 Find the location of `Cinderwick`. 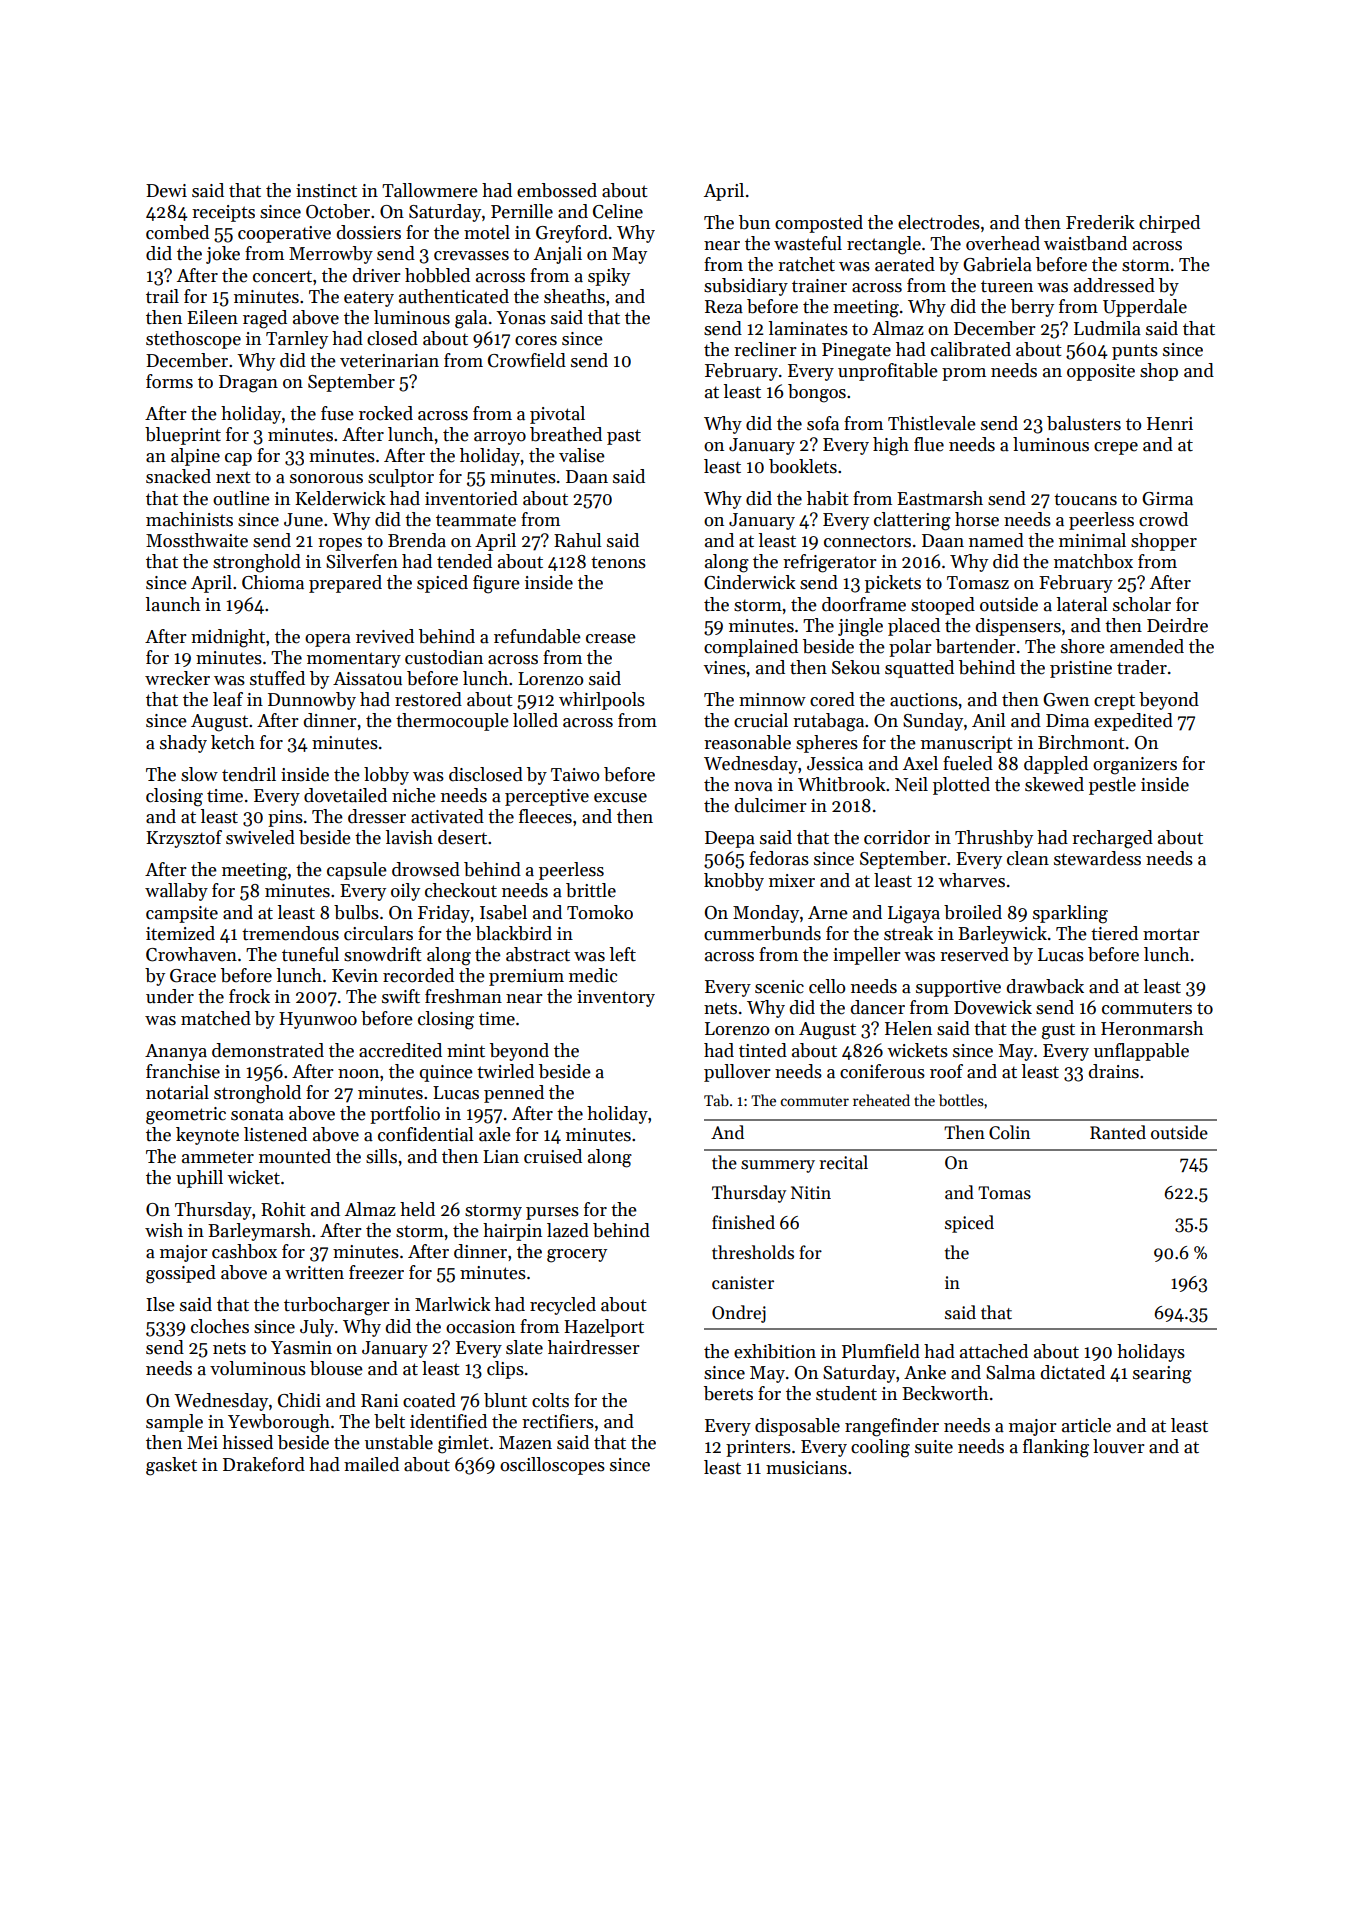

Cinderwick is located at coordinates (750, 582).
